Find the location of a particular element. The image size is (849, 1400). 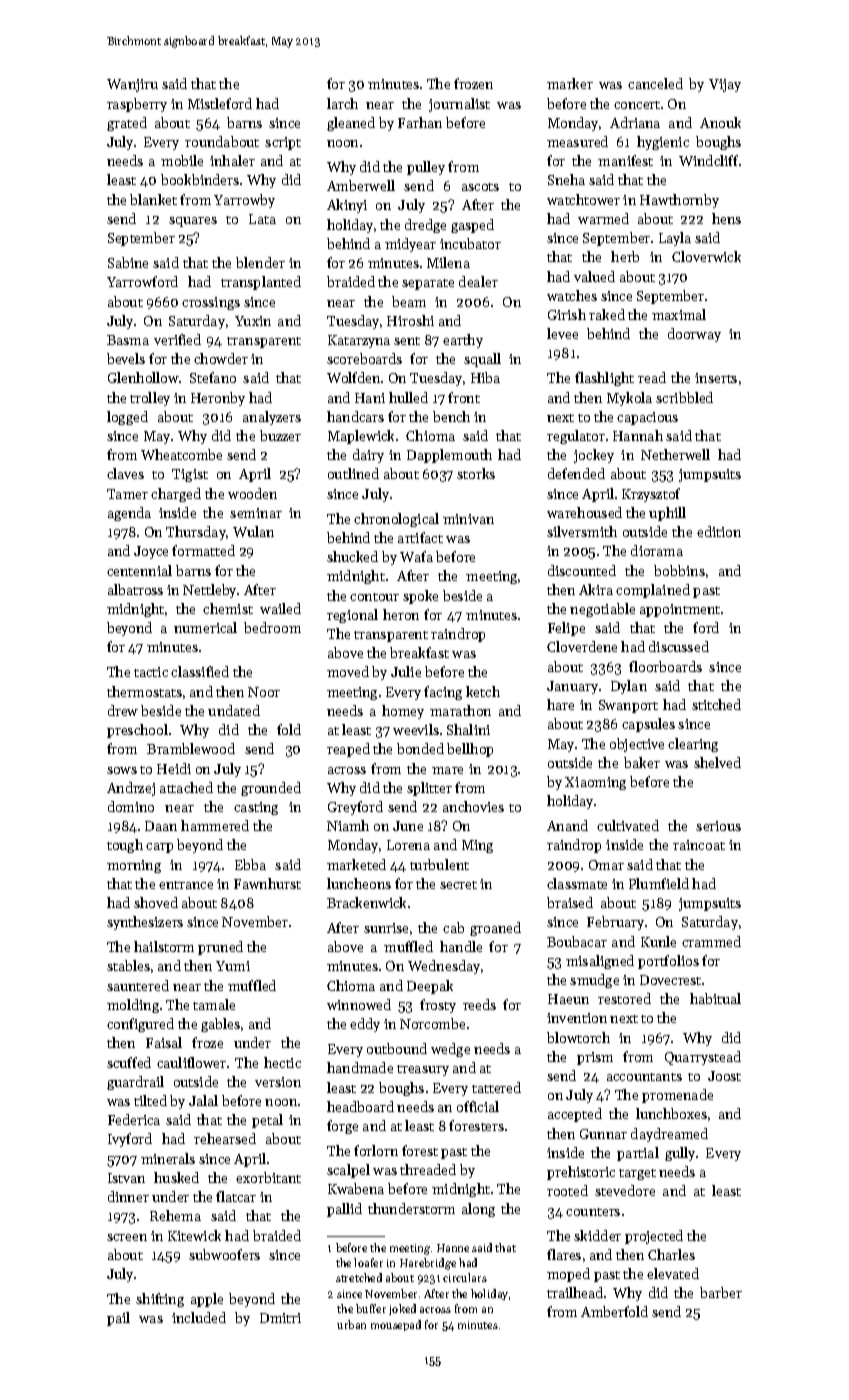

incubator is located at coordinates (470, 243).
